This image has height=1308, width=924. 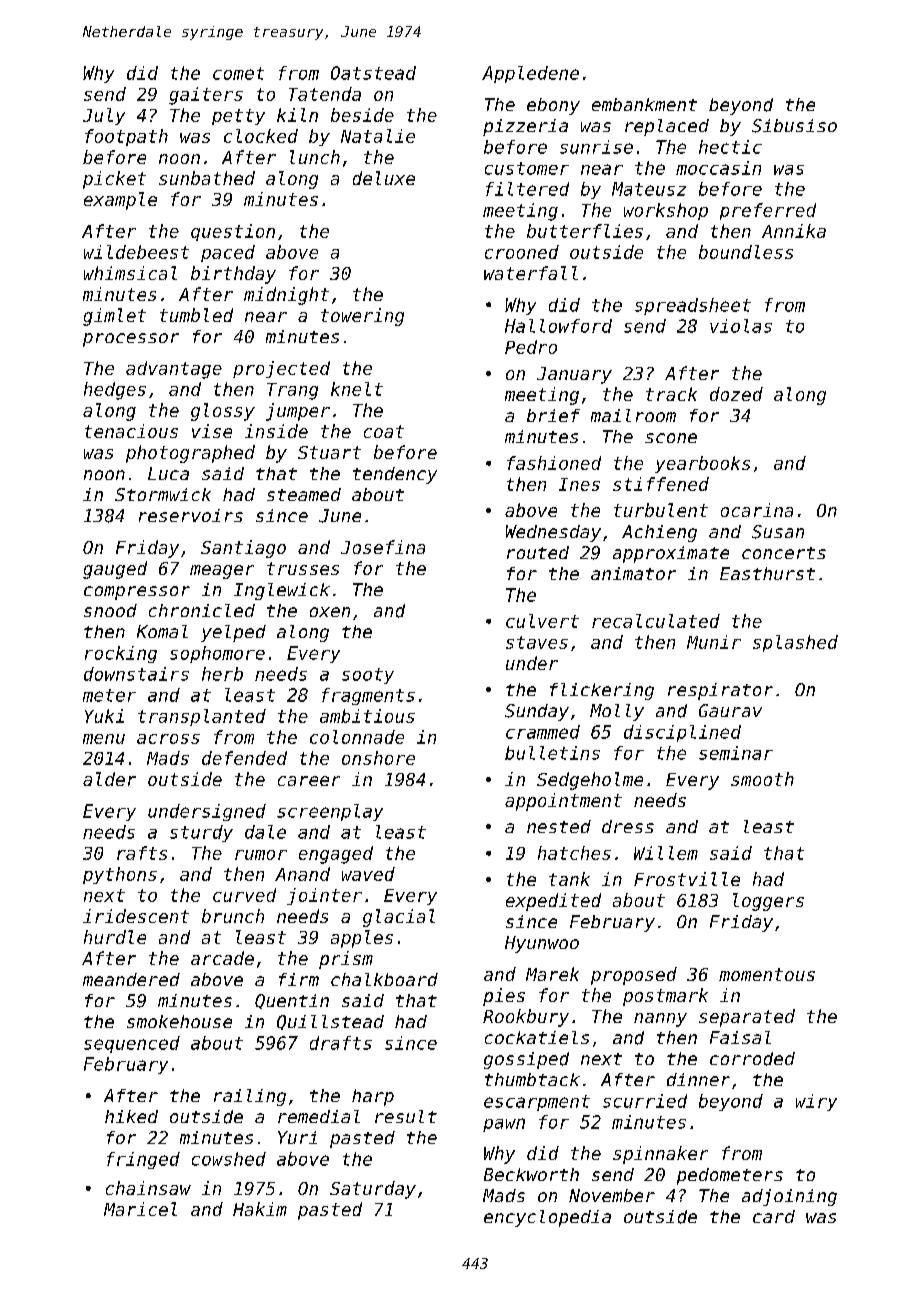 What do you see at coordinates (136, 252) in the image?
I see `wildebeest` at bounding box center [136, 252].
